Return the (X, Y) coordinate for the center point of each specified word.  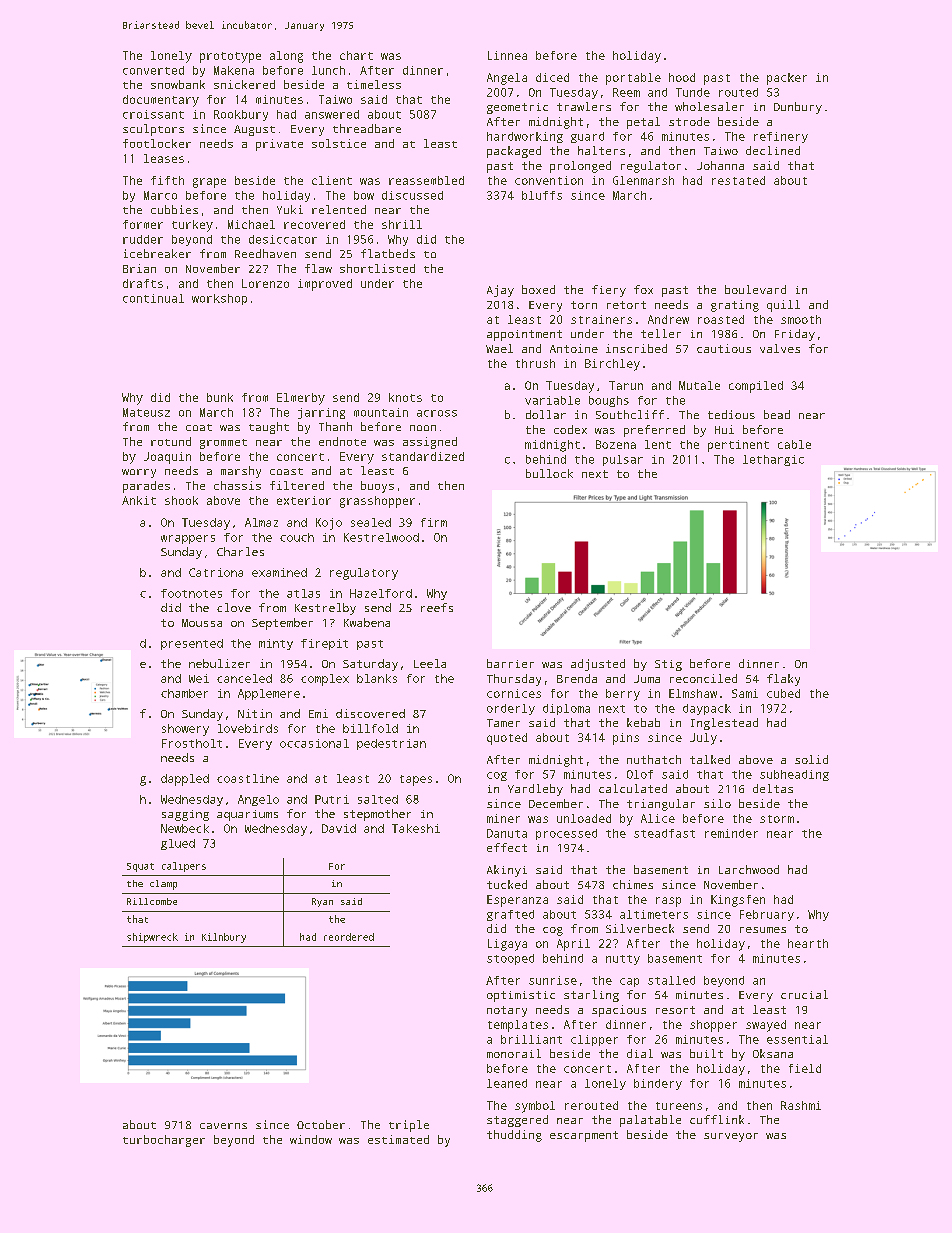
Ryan (322, 902)
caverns (223, 1126)
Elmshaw (693, 693)
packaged (514, 152)
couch (297, 537)
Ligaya (507, 945)
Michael (251, 224)
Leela (430, 663)
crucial (804, 994)
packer (787, 79)
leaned (507, 1083)
